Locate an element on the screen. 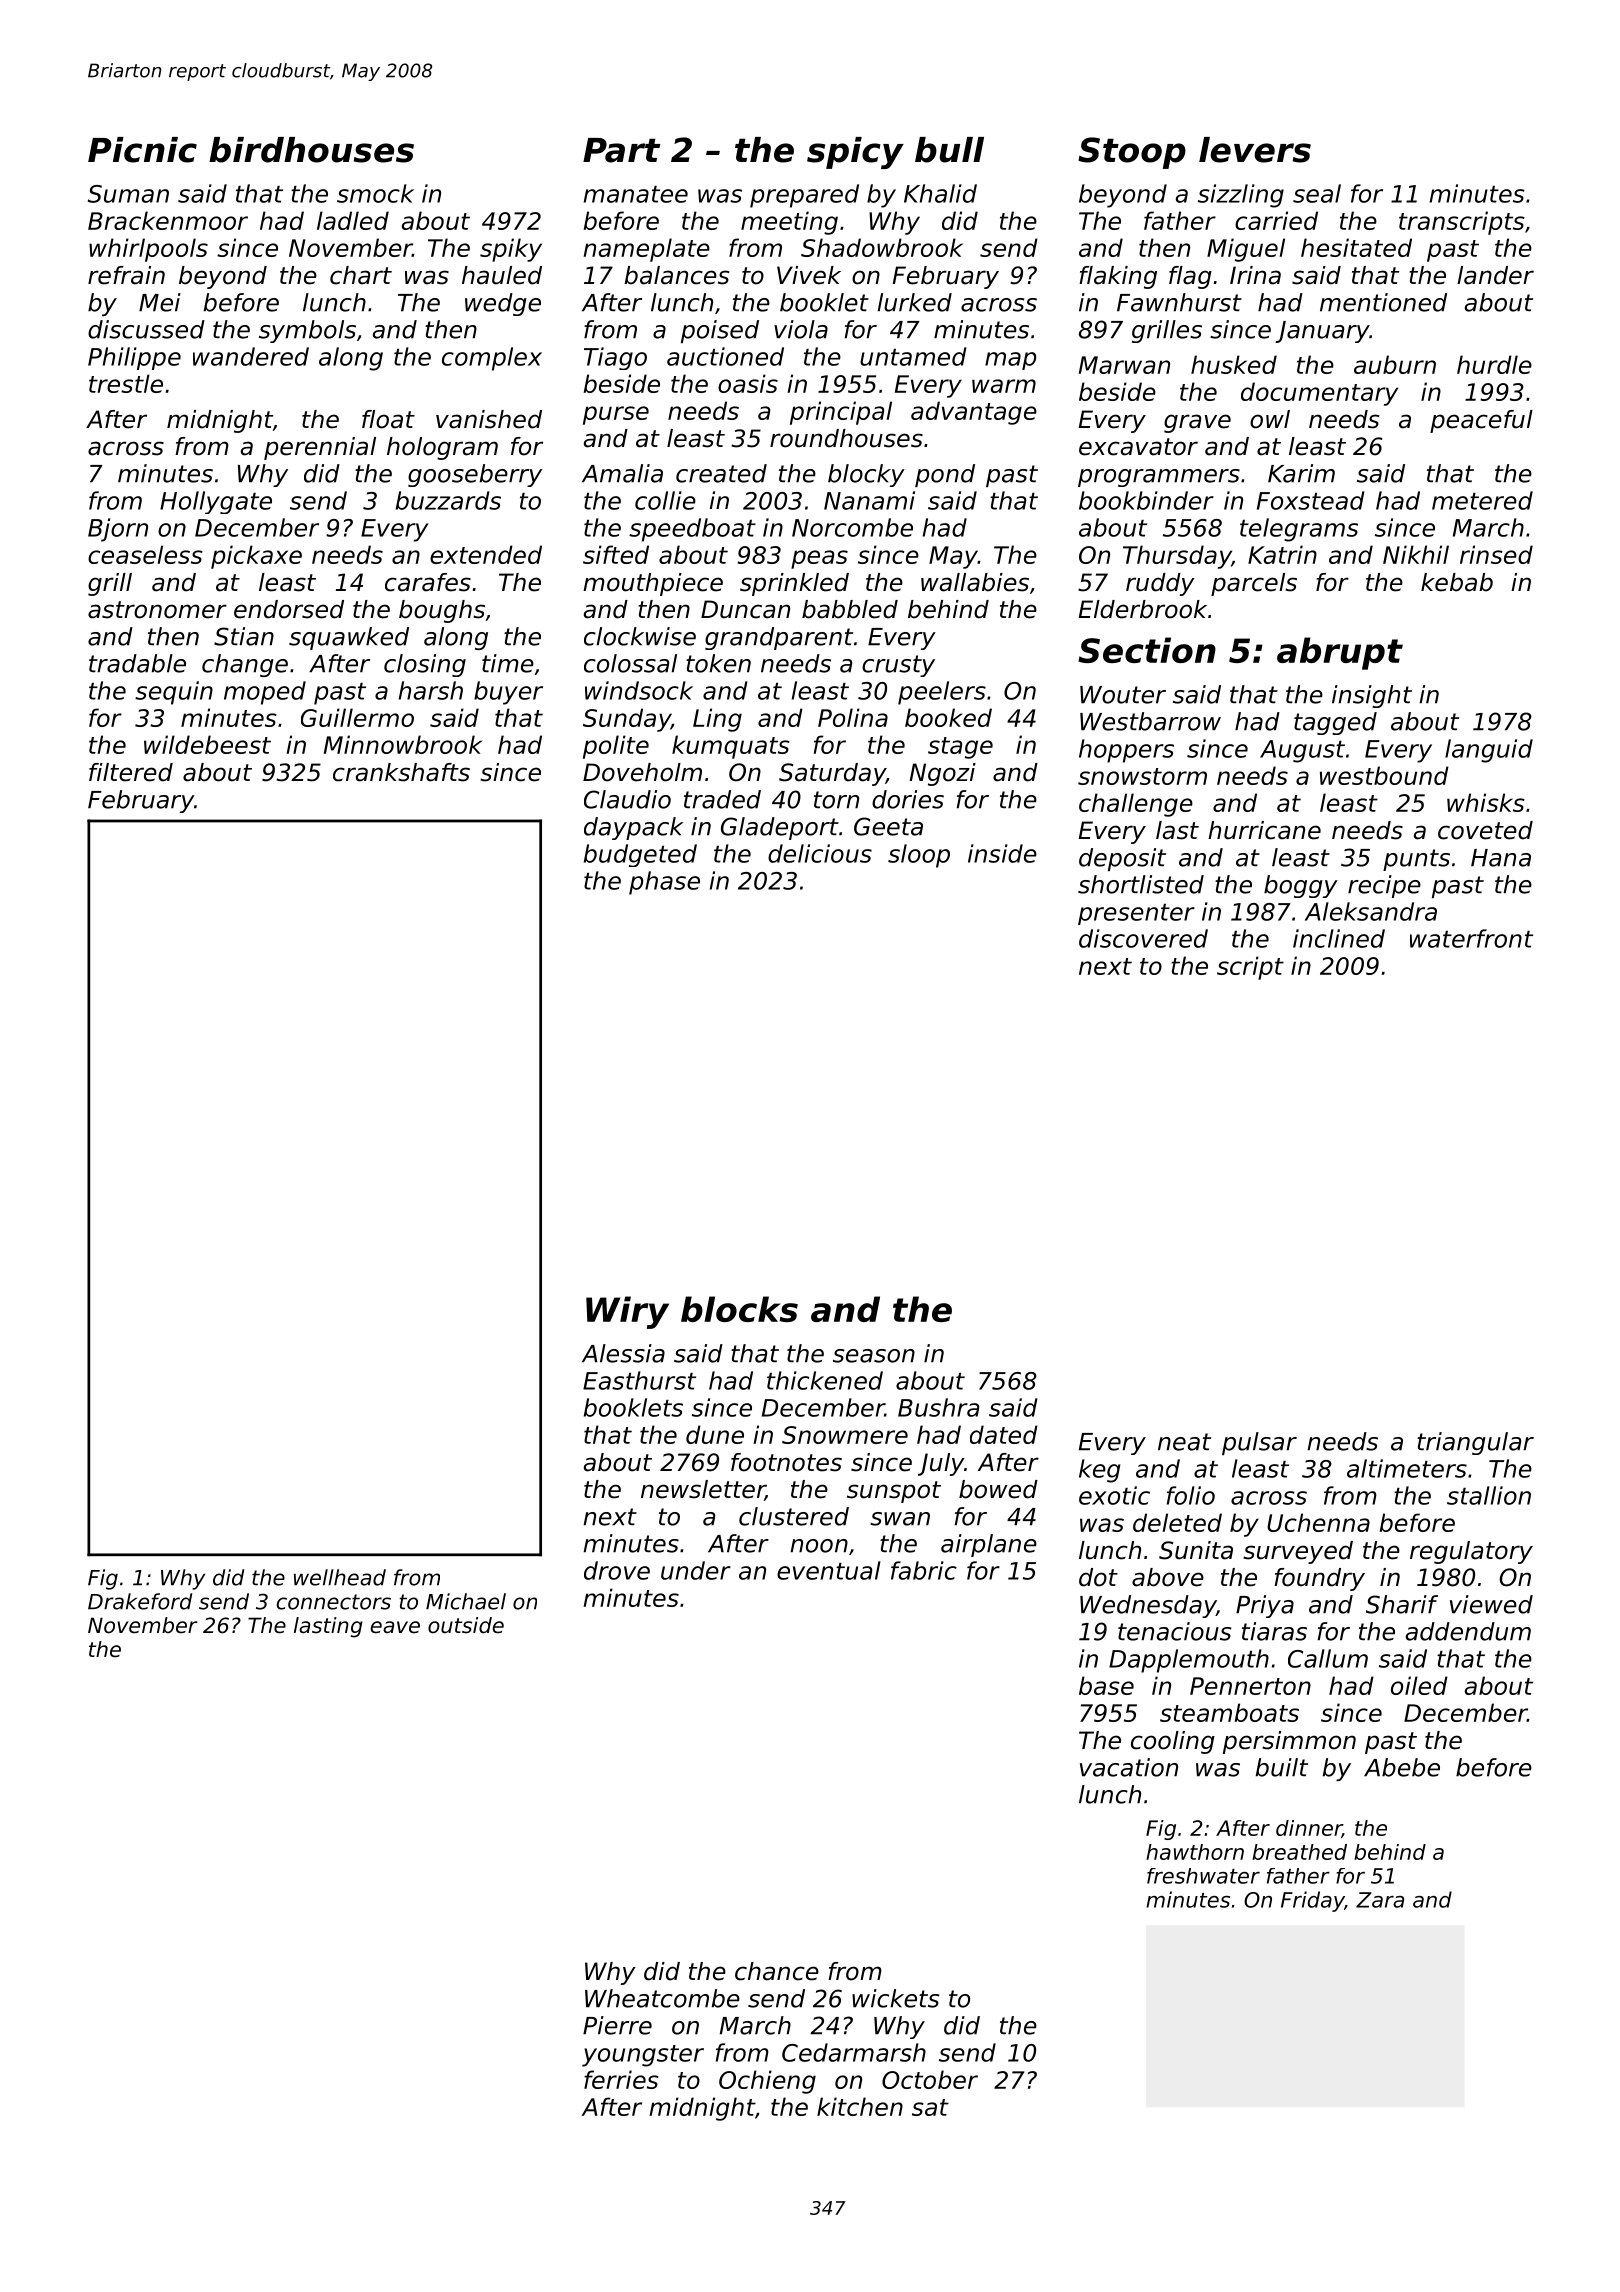 The height and width of the screenshot is (2292, 1620). oiled is located at coordinates (1419, 1685).
